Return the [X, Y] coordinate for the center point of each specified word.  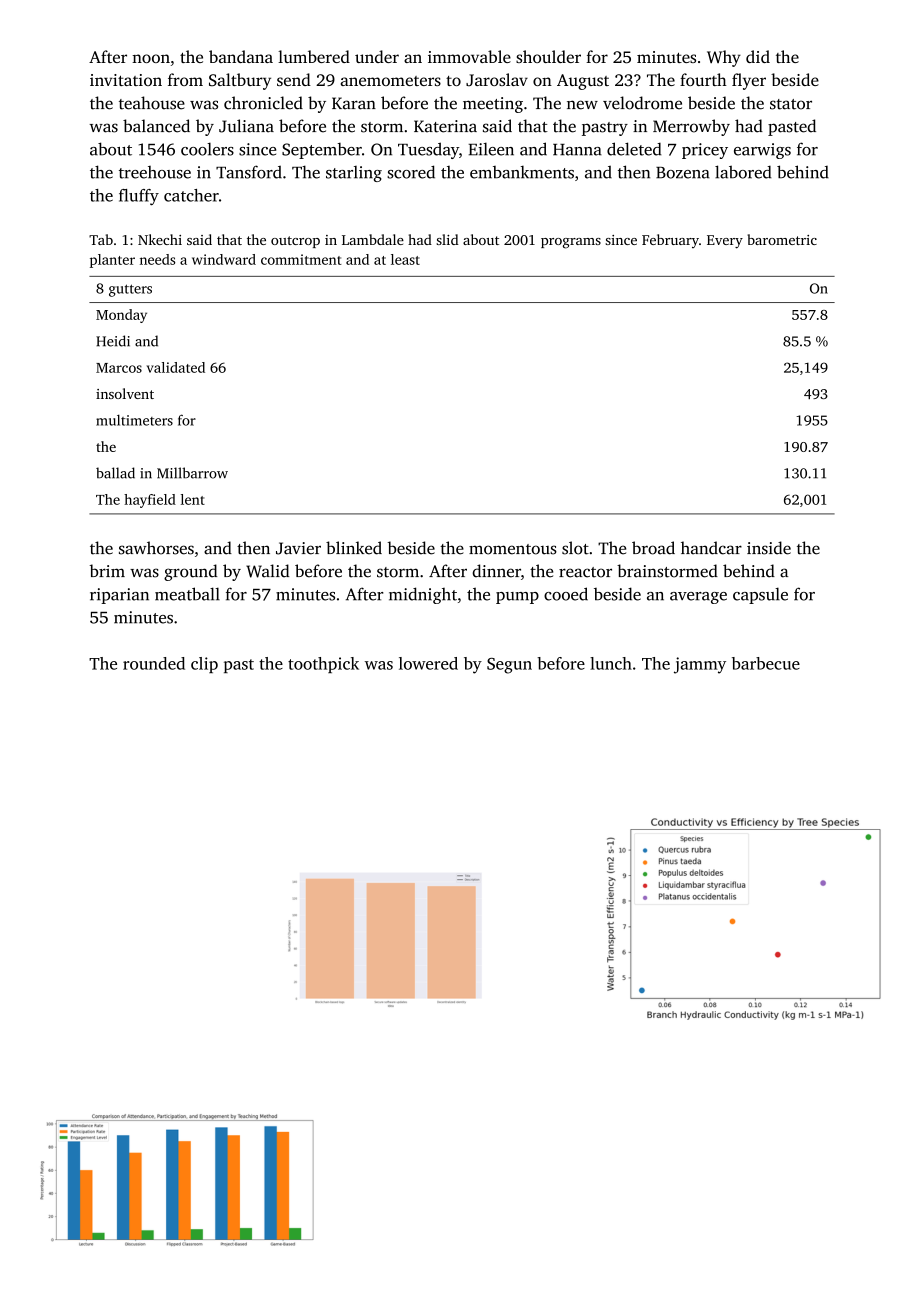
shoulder [548, 56]
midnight [423, 595]
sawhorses [156, 548]
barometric [782, 239]
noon [151, 58]
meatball [187, 594]
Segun [509, 666]
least [405, 259]
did [758, 56]
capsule [760, 595]
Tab [101, 239]
